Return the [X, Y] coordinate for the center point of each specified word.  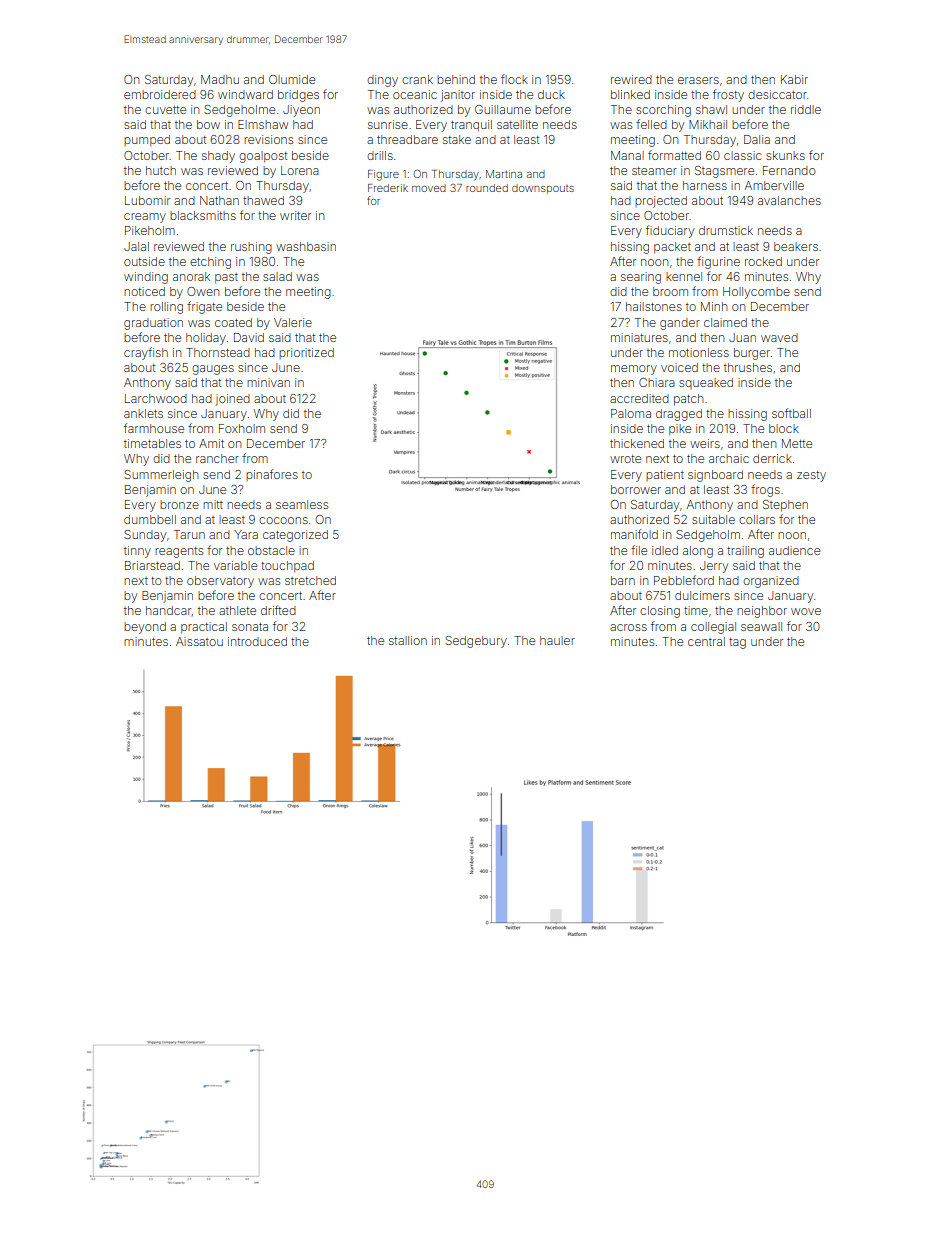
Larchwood [156, 398]
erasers [698, 80]
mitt [213, 504]
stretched [310, 580]
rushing [251, 248]
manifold [634, 534]
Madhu [220, 79]
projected [661, 202]
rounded [487, 188]
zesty [811, 476]
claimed [725, 322]
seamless [302, 504]
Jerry [714, 567]
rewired [631, 79]
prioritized [306, 353]
